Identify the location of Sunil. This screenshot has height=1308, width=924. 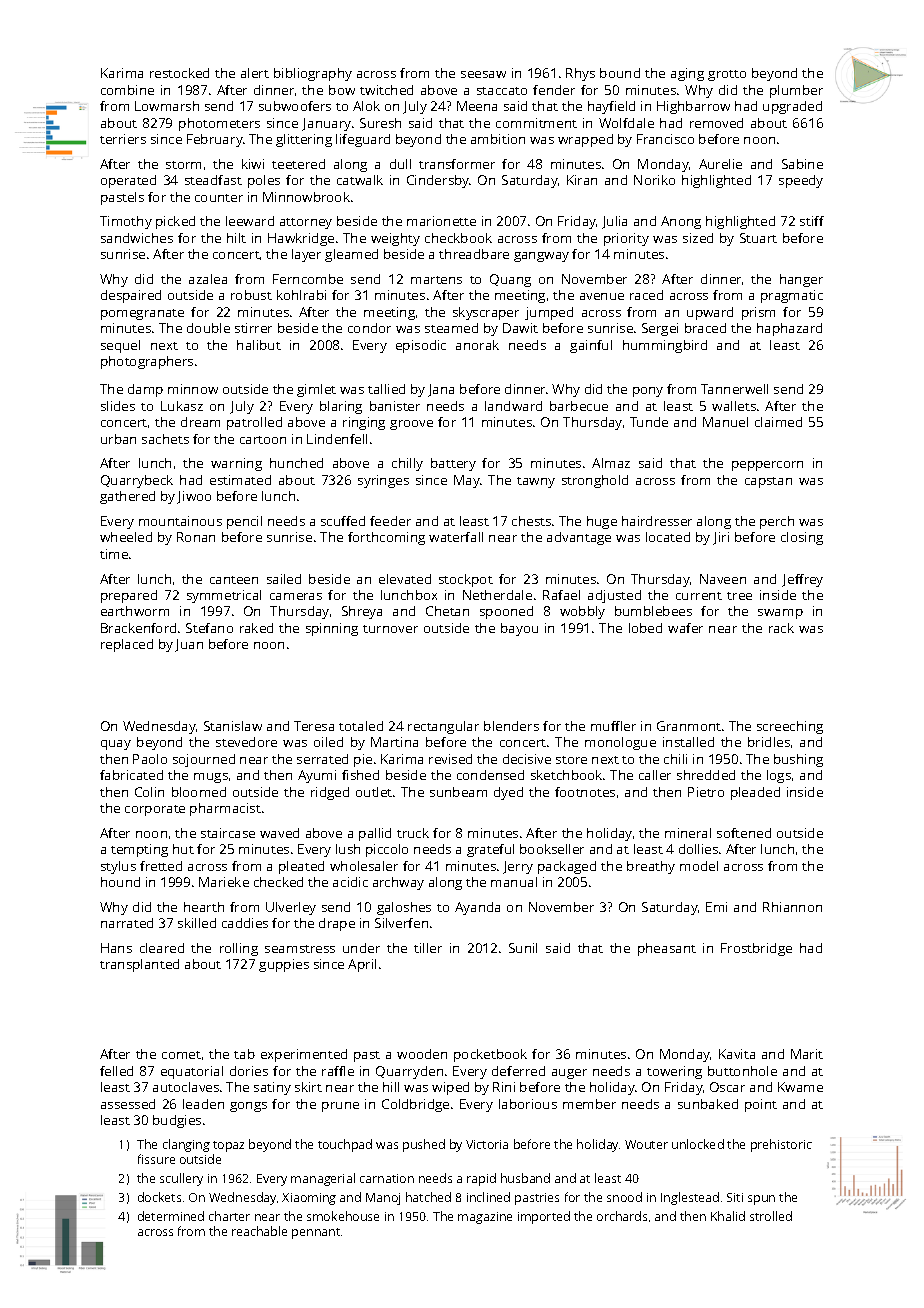
(523, 948).
